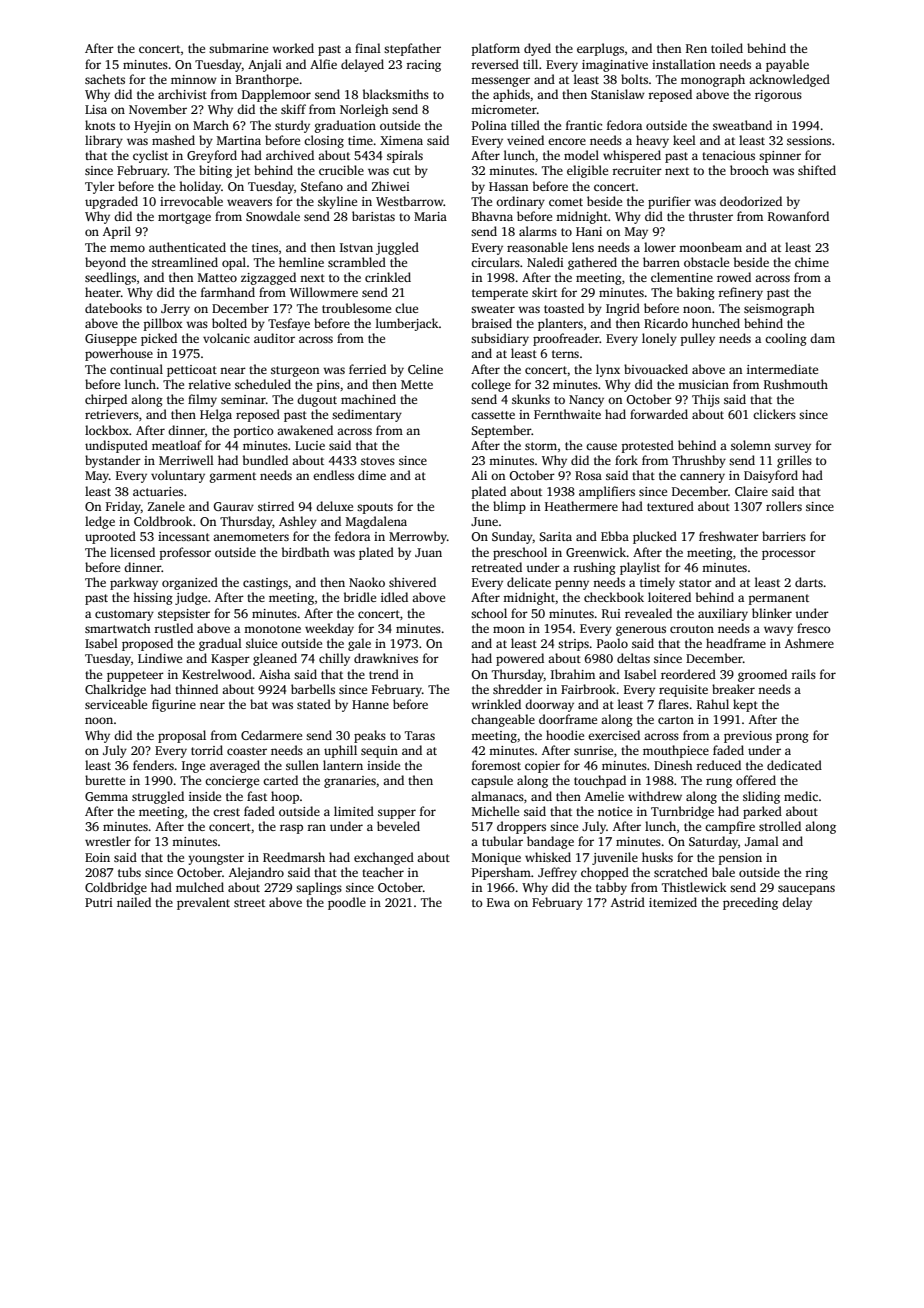  What do you see at coordinates (136, 369) in the screenshot?
I see `continual` at bounding box center [136, 369].
